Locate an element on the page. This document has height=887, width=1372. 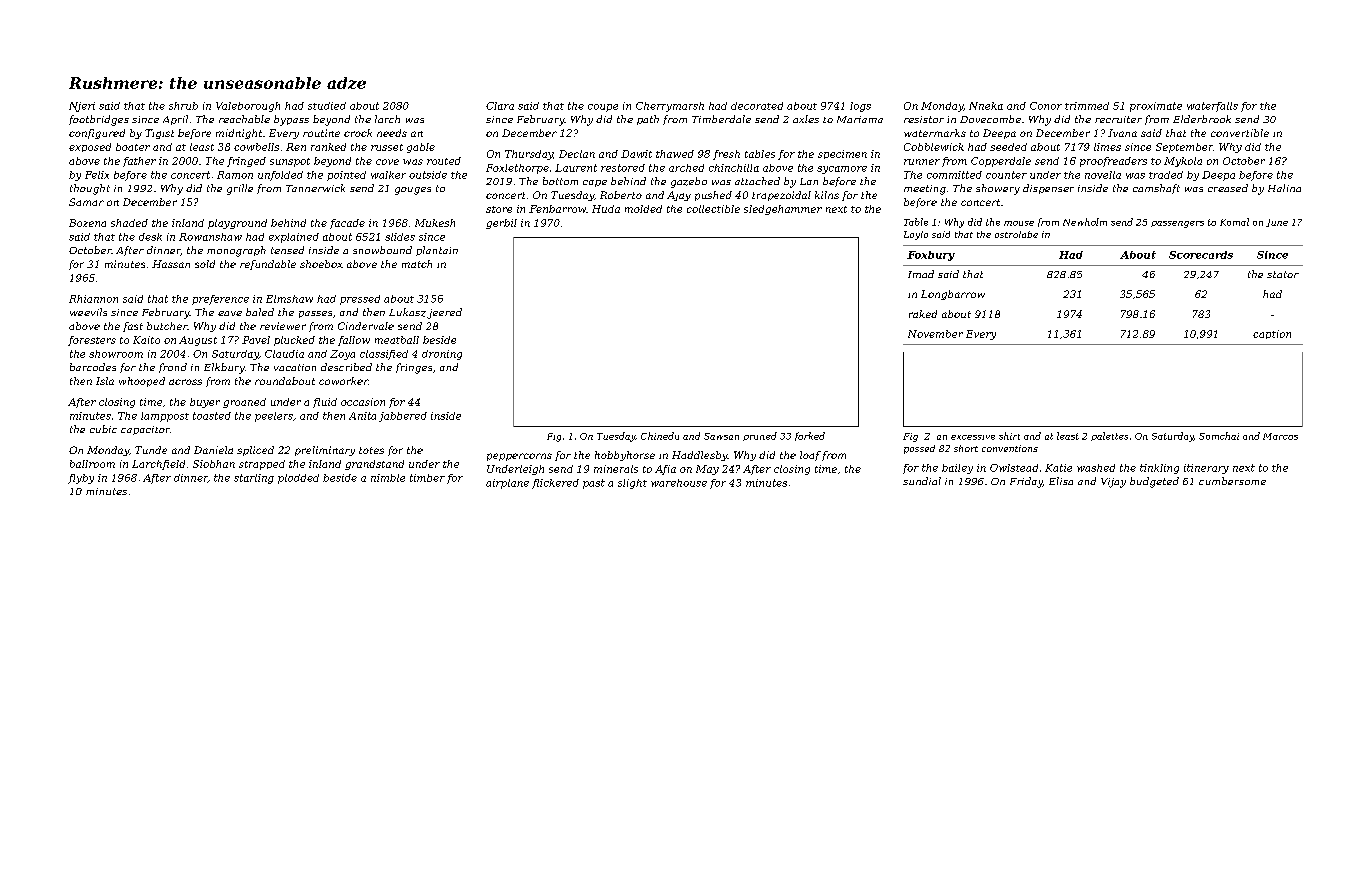
raked is located at coordinates (923, 314).
